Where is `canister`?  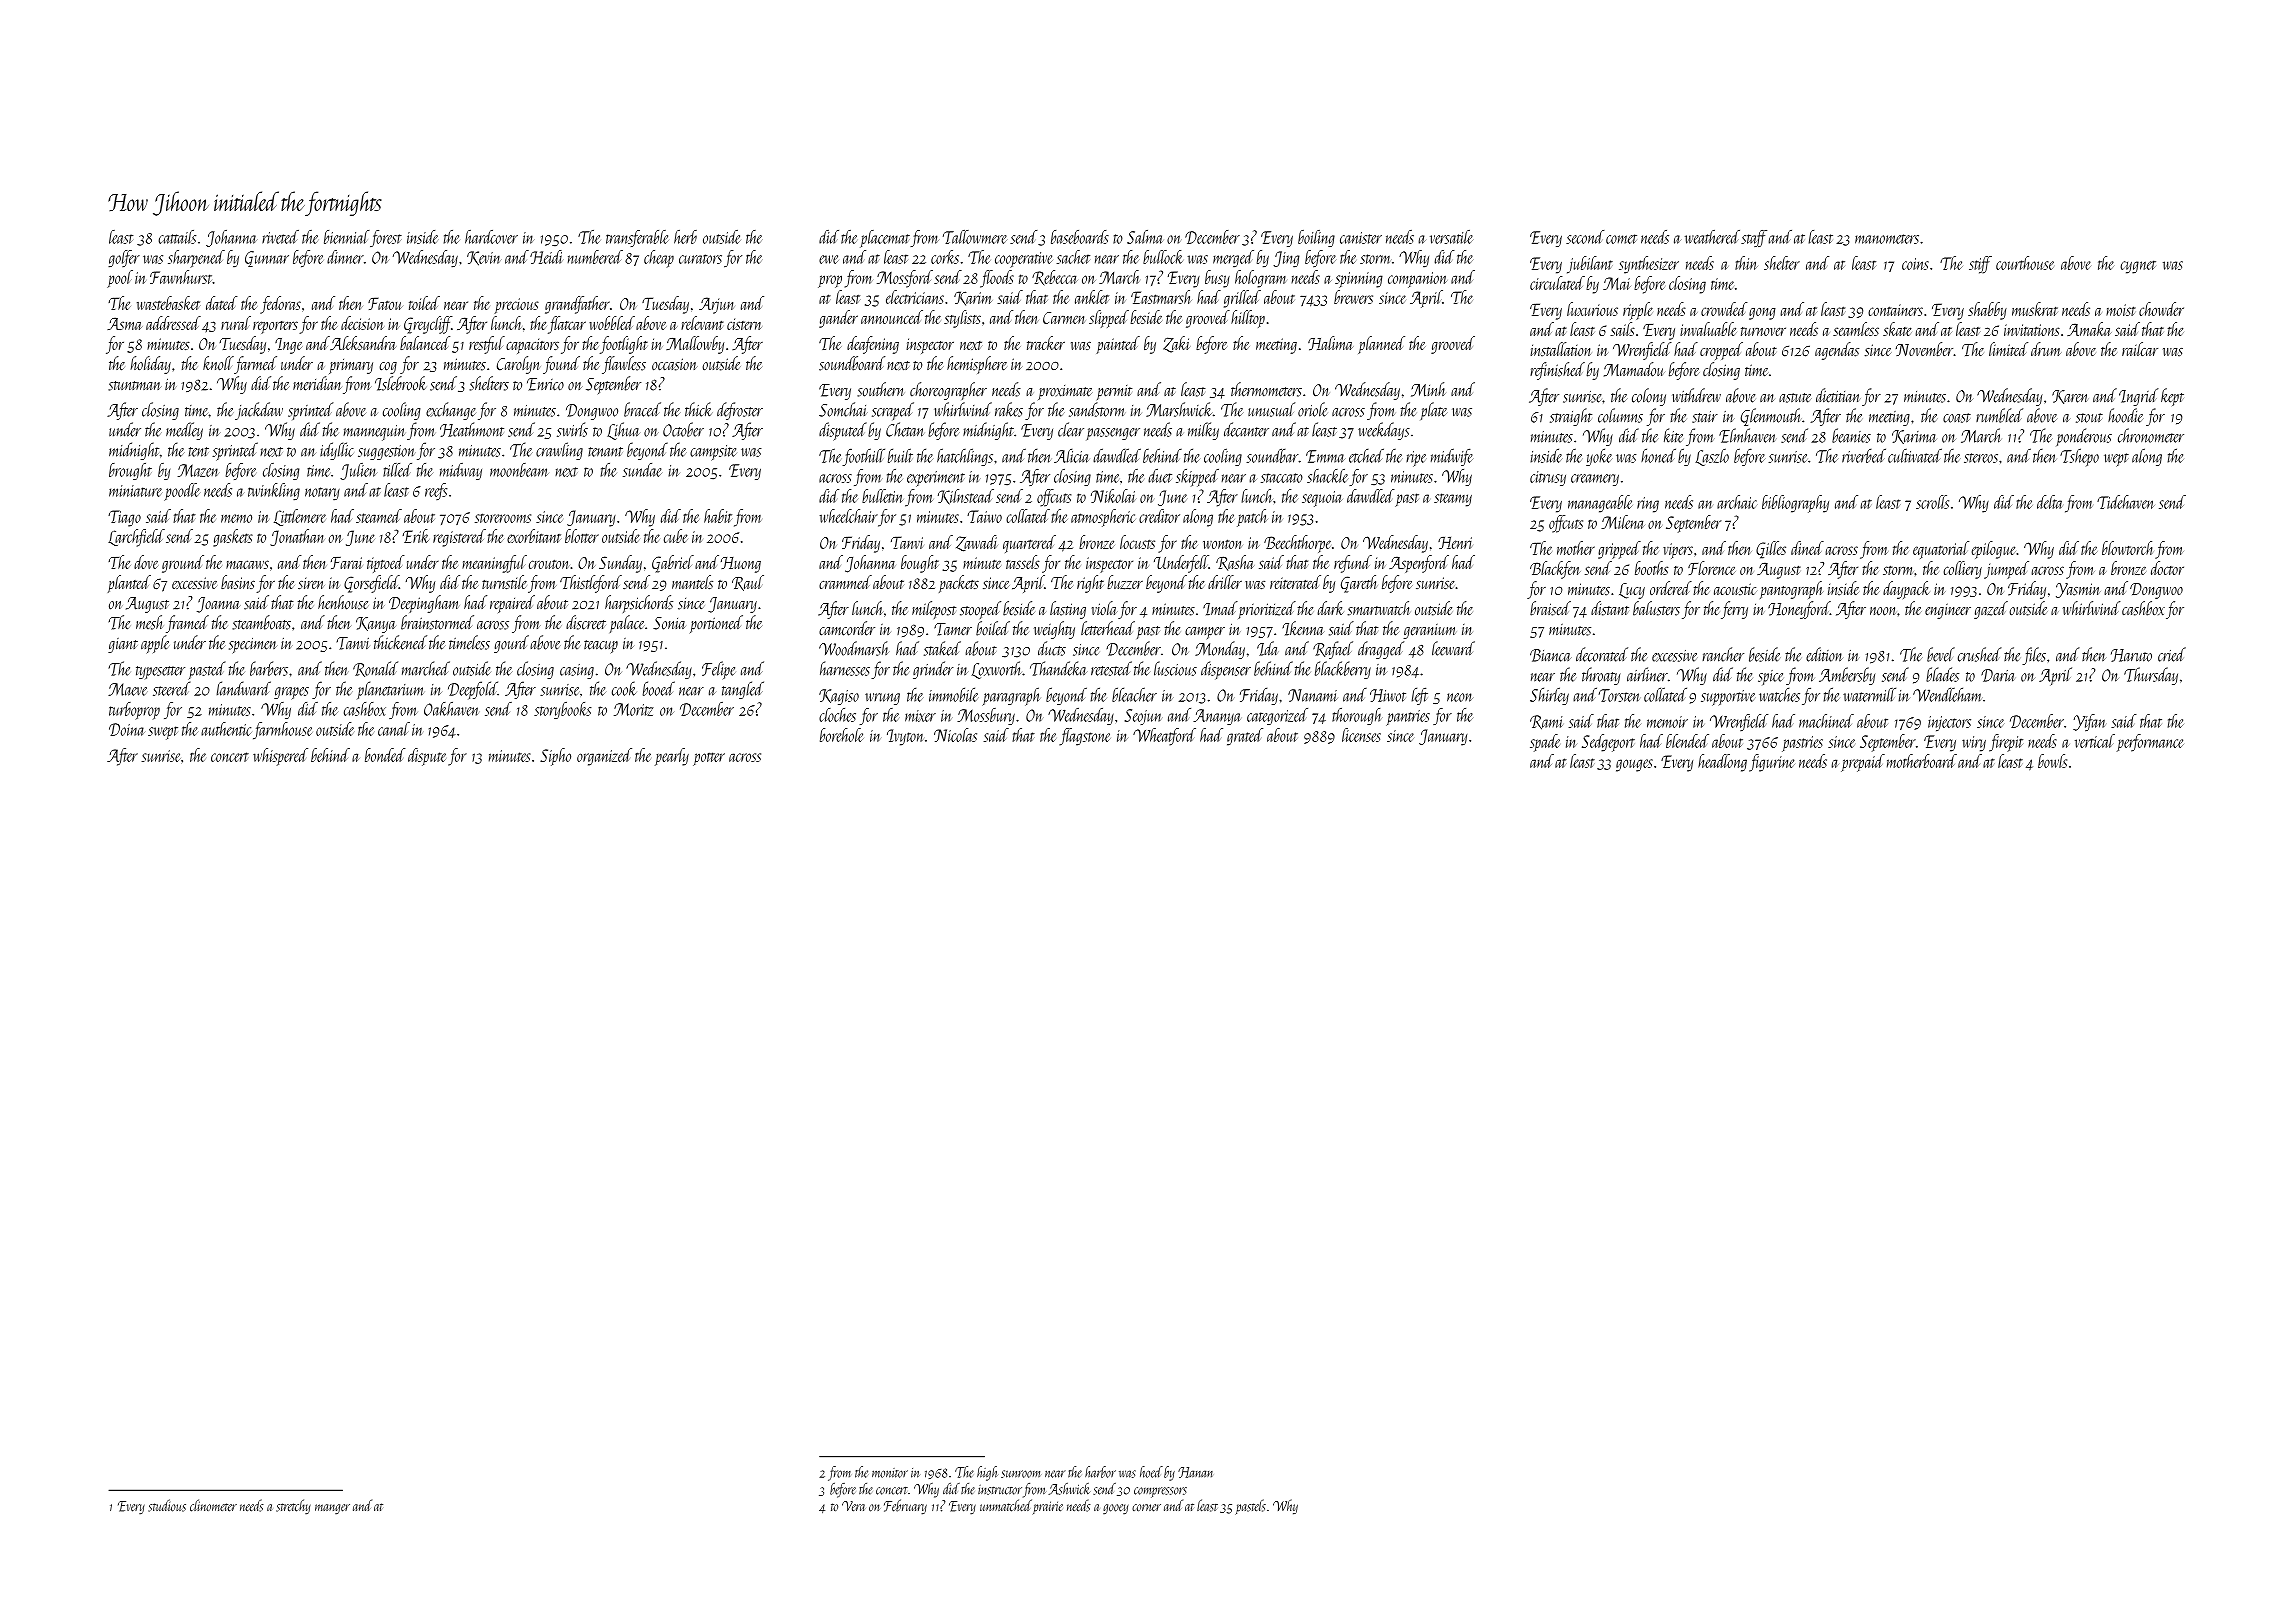 canister is located at coordinates (1361, 238).
